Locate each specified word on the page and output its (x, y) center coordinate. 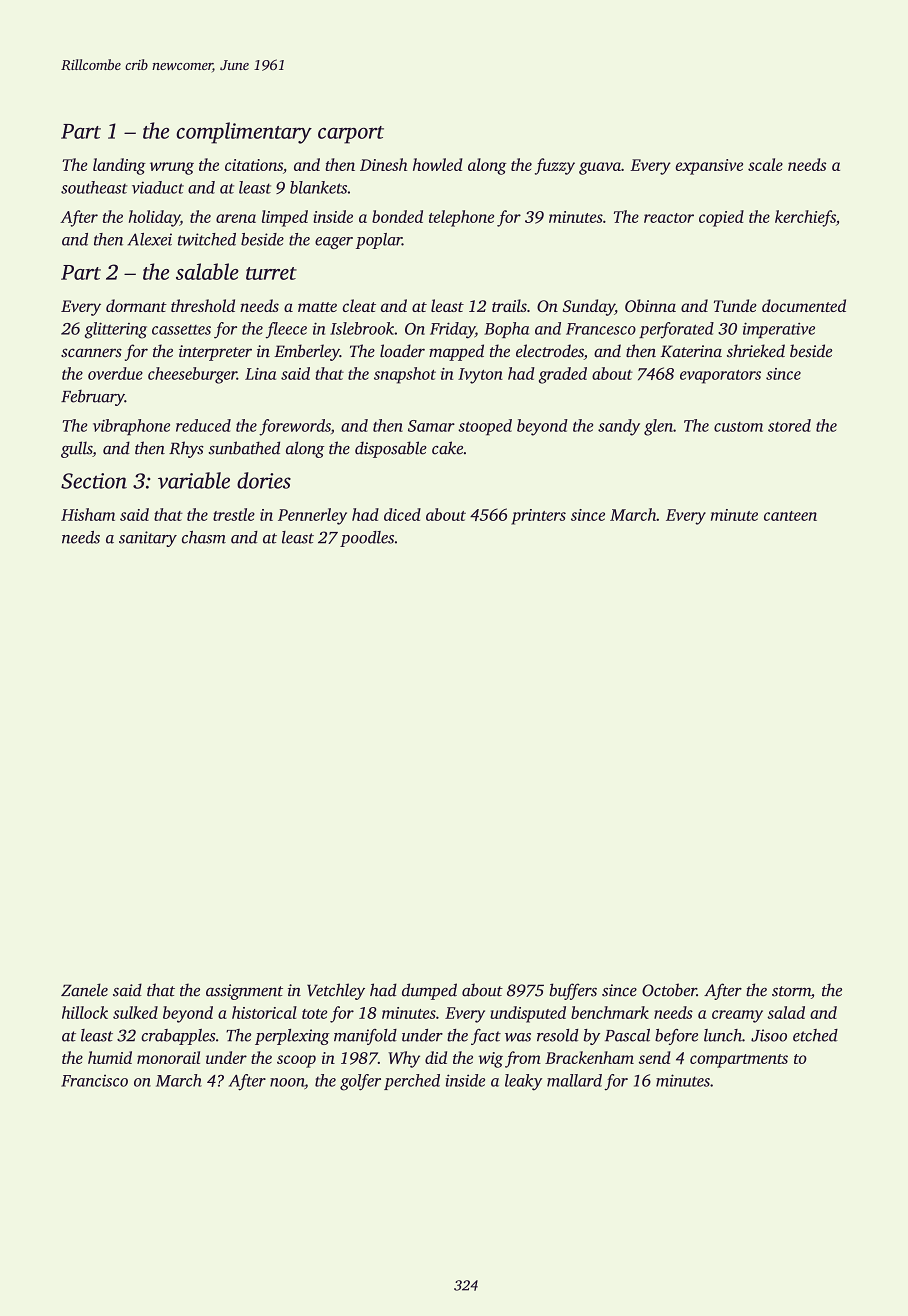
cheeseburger (192, 375)
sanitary (148, 539)
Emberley (307, 352)
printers (538, 517)
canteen (790, 516)
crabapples (178, 1037)
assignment (244, 992)
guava (600, 168)
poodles (367, 539)
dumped (429, 991)
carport (351, 135)
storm (791, 991)
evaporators (720, 377)
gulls (76, 449)
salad (786, 1012)
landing (119, 166)
